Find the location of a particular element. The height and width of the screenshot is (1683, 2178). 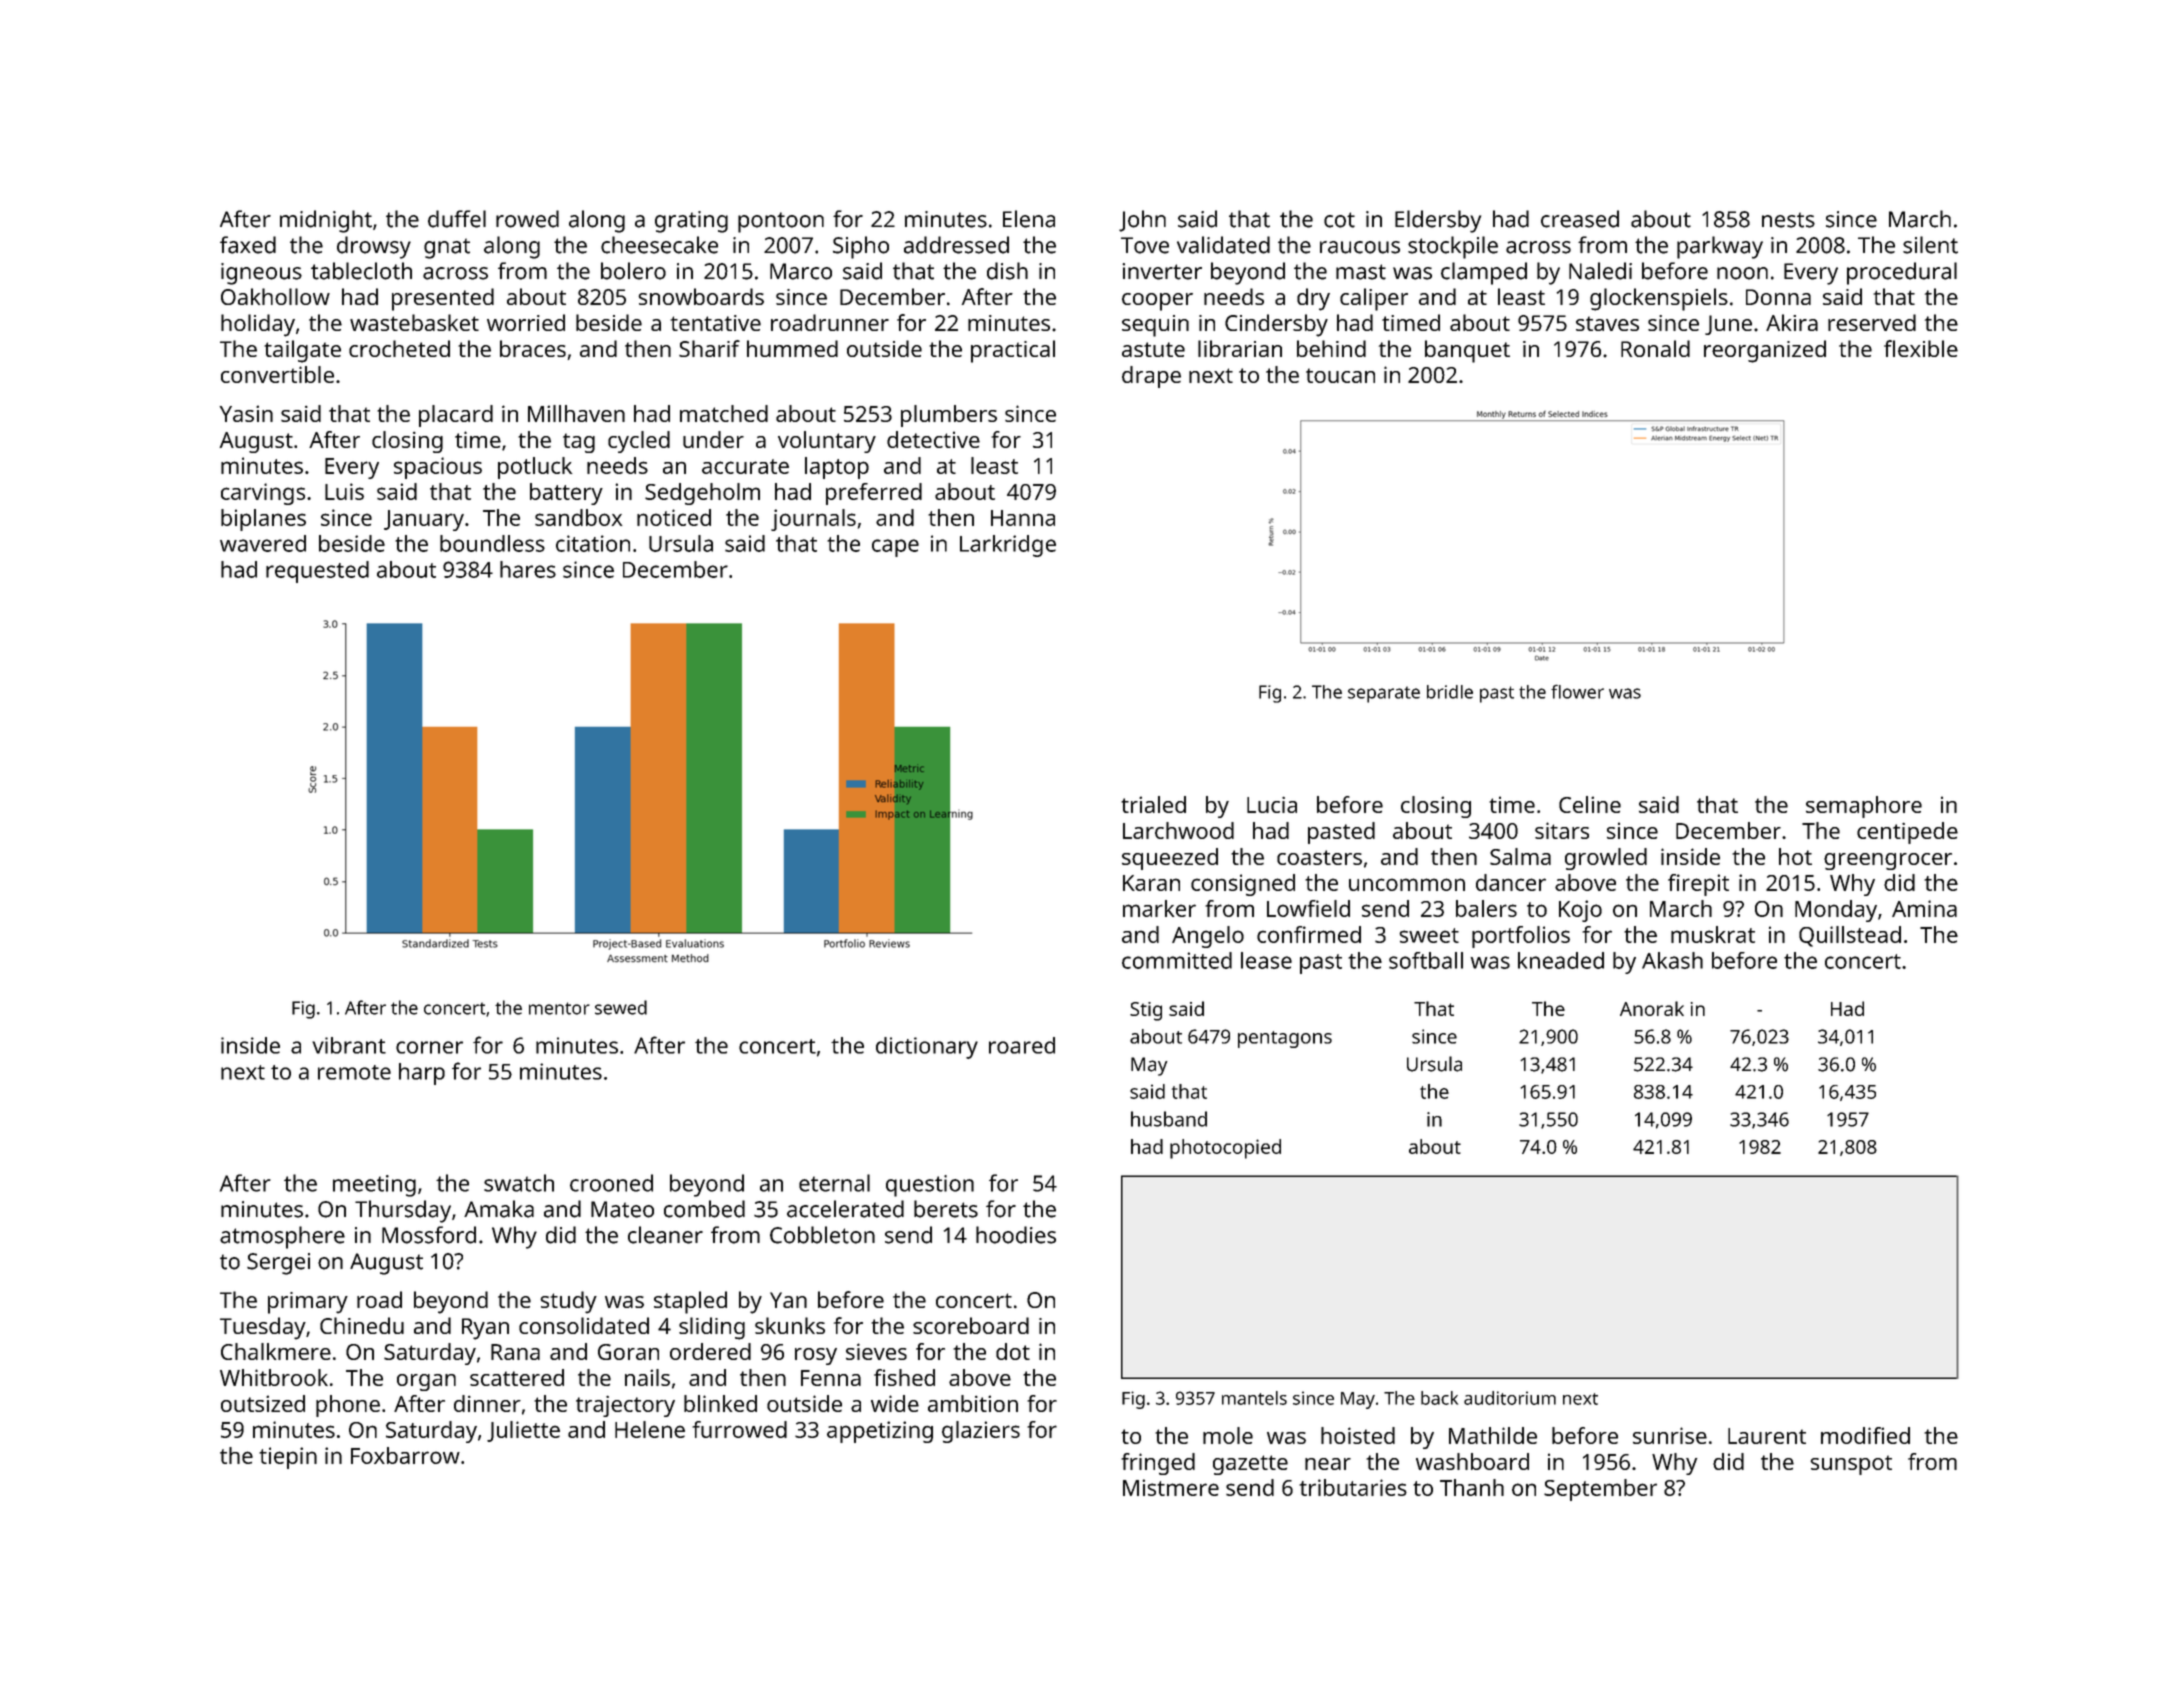

toucan is located at coordinates (1340, 375).
